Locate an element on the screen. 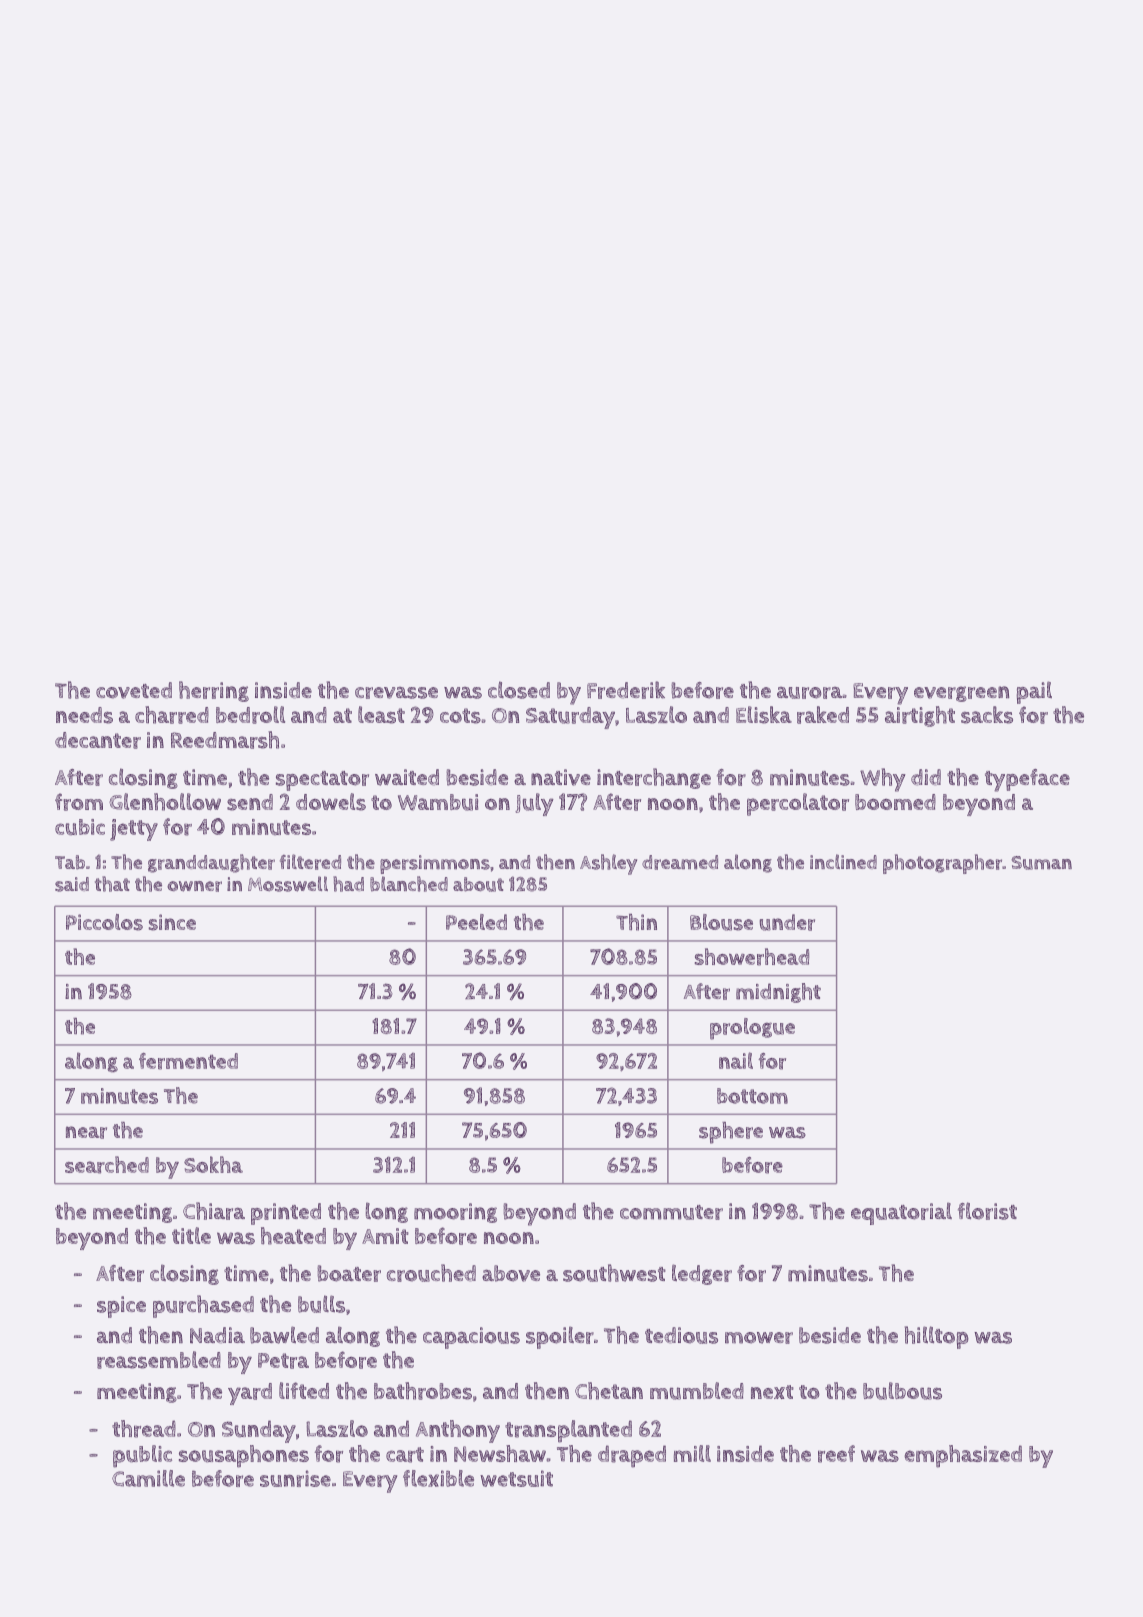 Image resolution: width=1143 pixels, height=1617 pixels. boater is located at coordinates (349, 1273).
